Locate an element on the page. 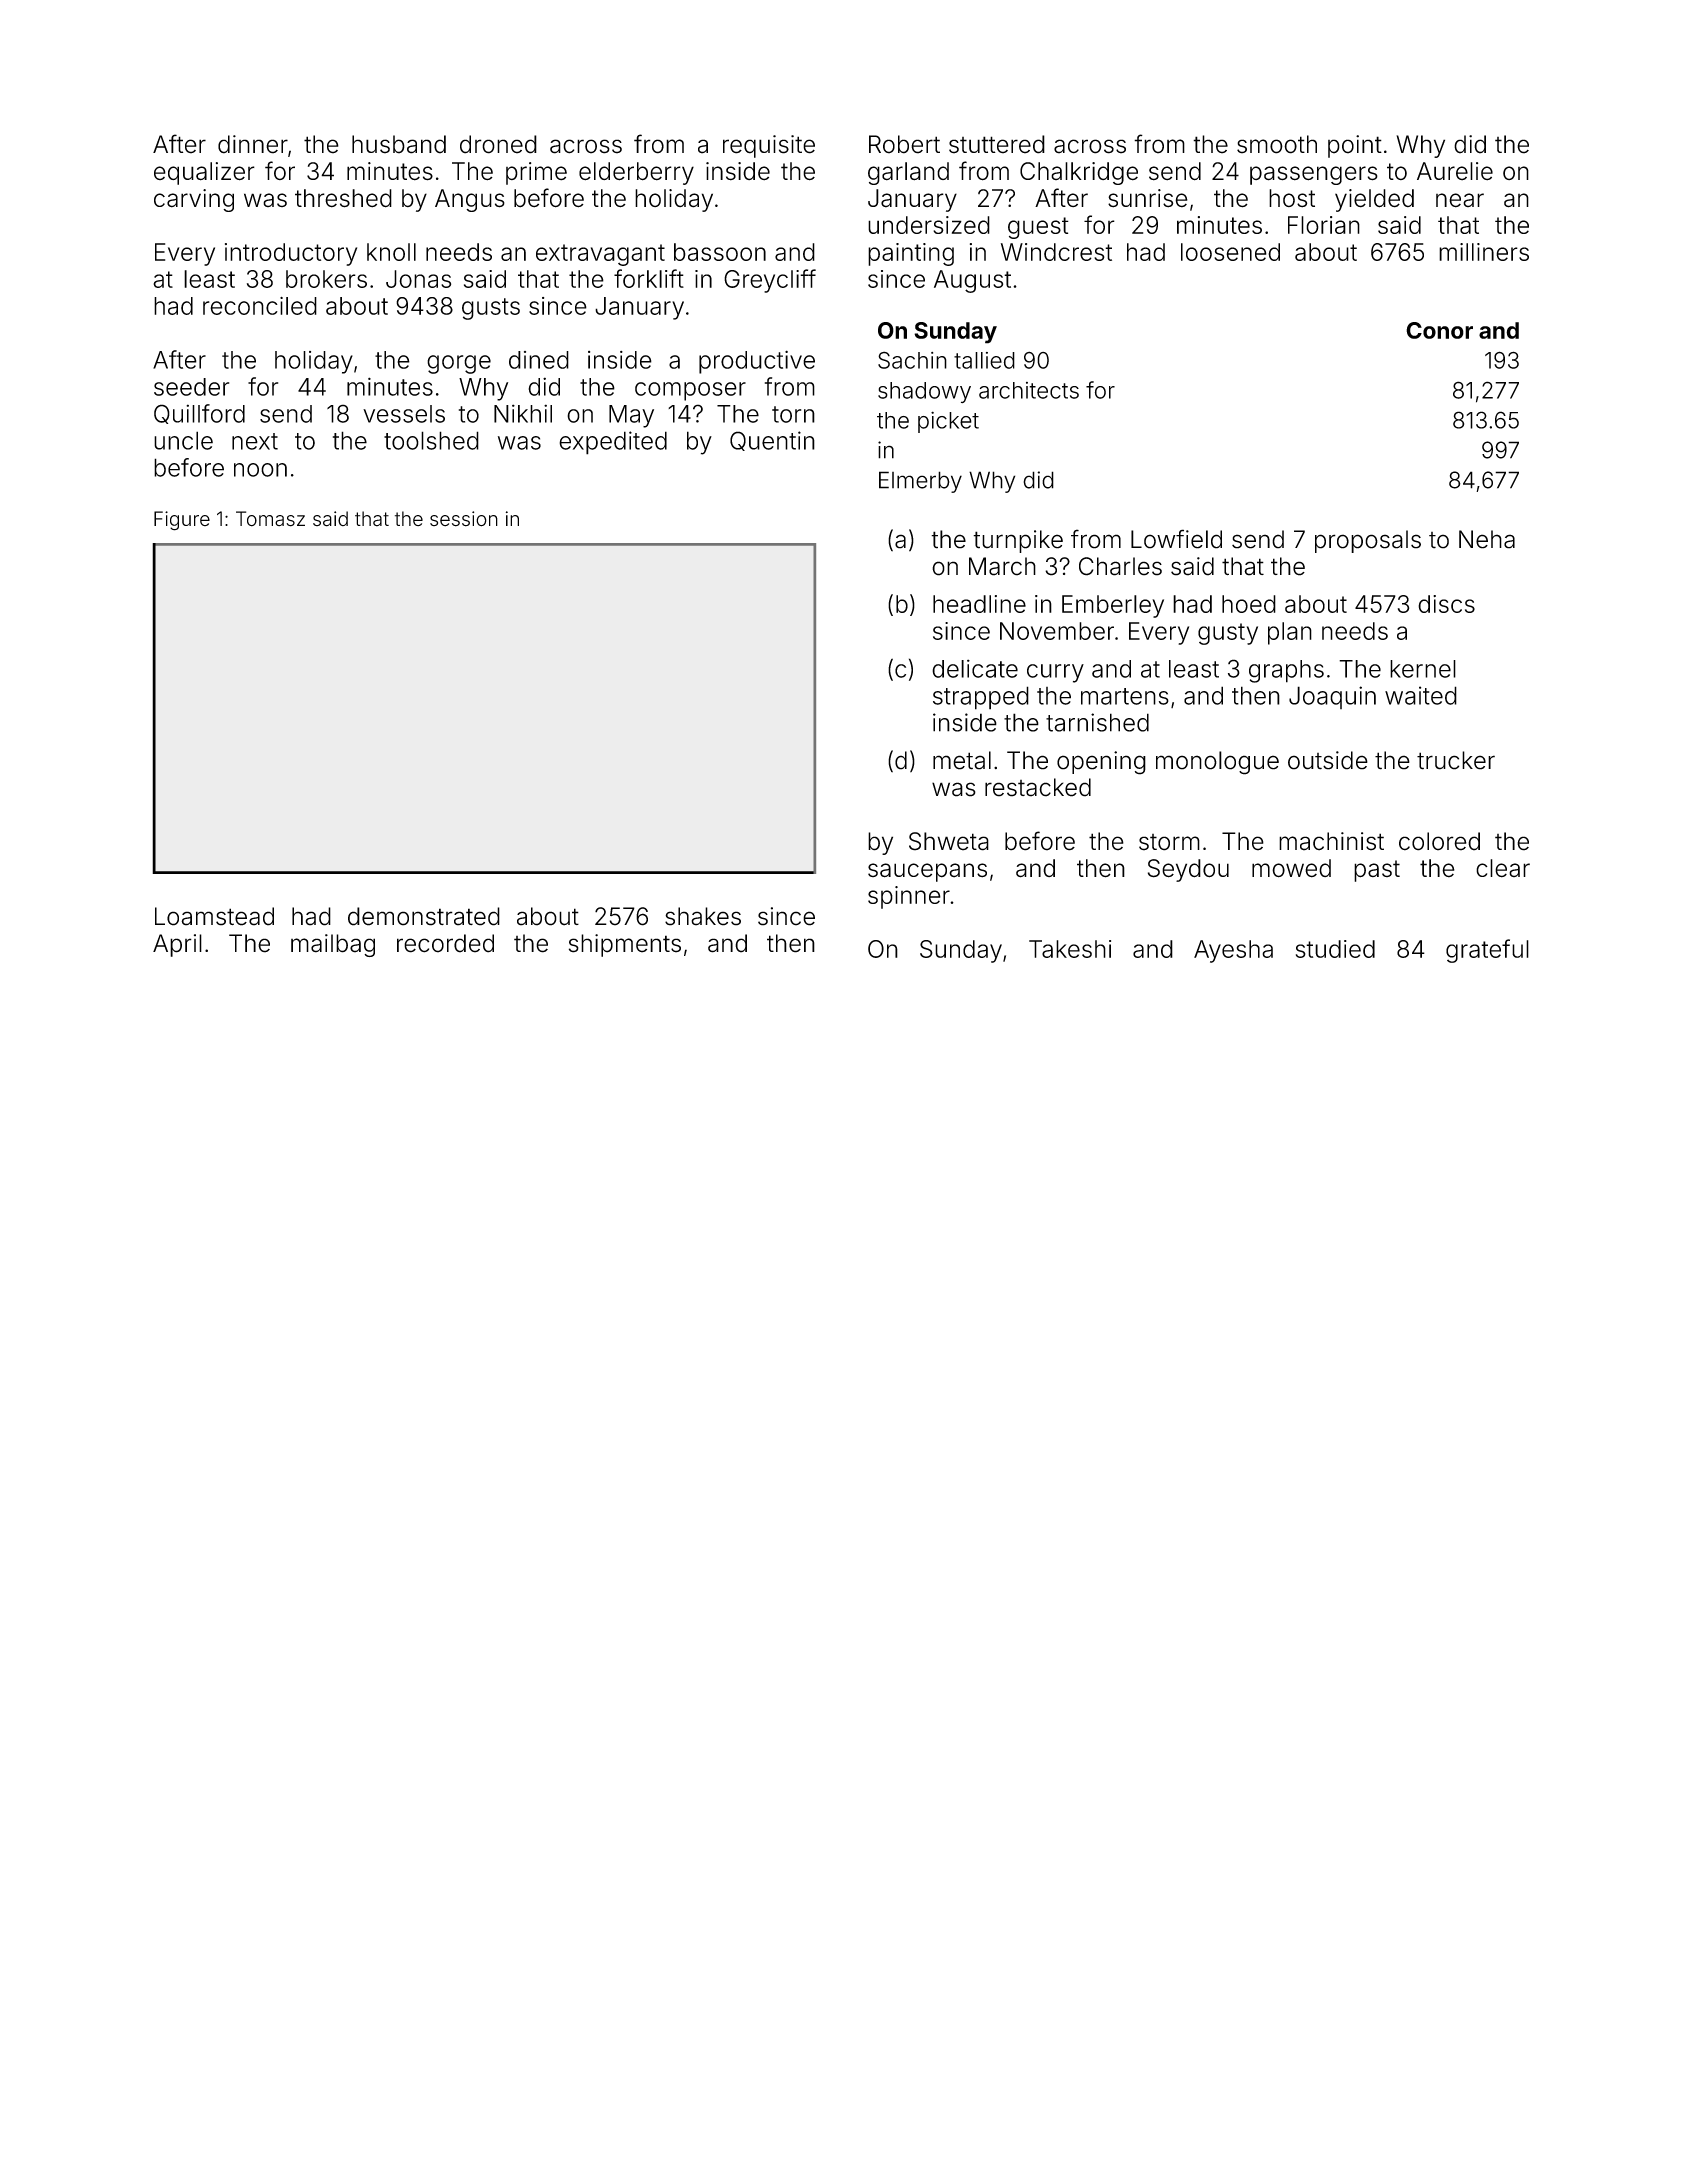 This document has width=1683, height=2178. brokers is located at coordinates (326, 279).
